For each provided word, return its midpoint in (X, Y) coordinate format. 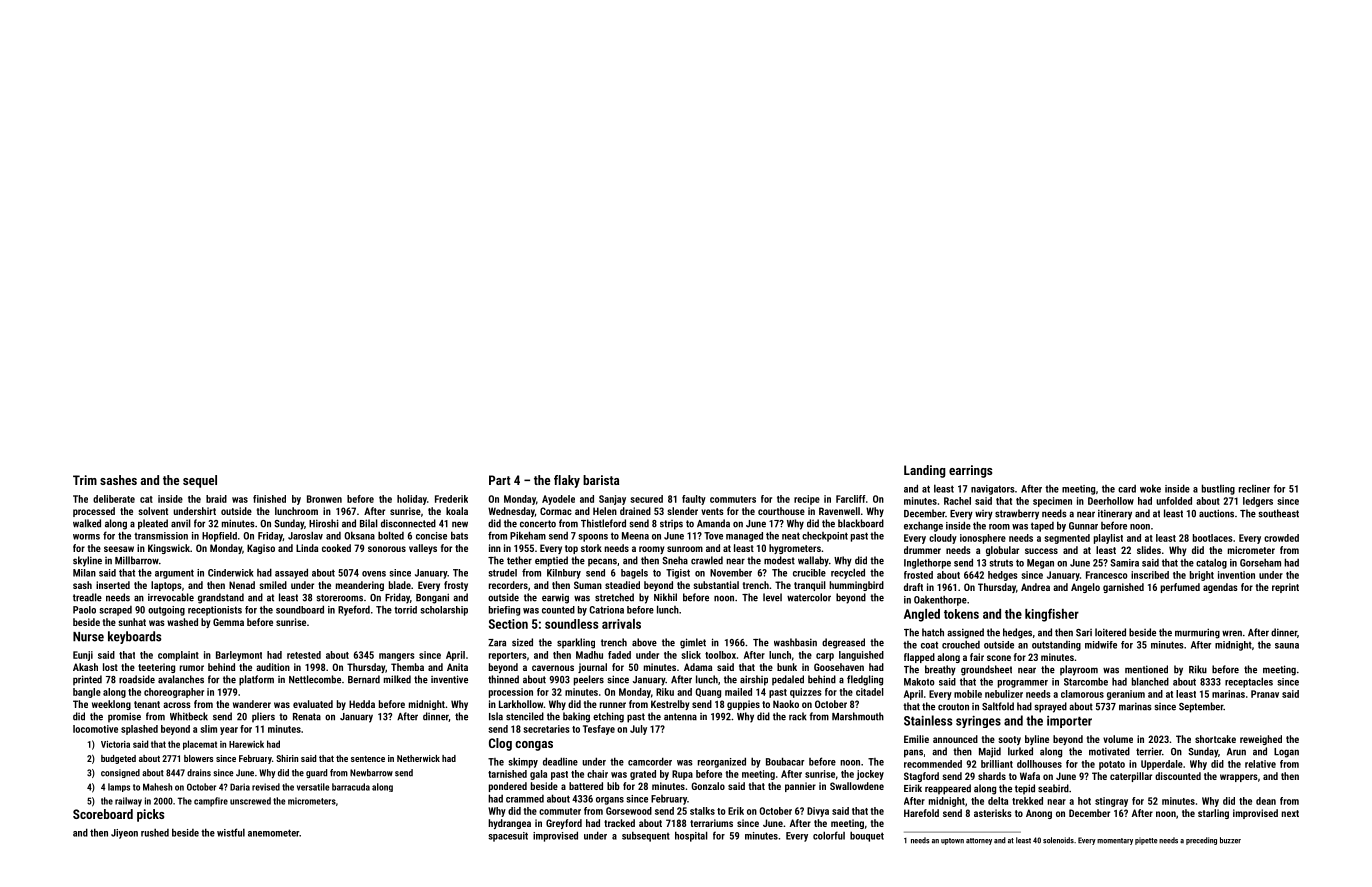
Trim (85, 480)
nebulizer (1004, 694)
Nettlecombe (315, 679)
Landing (925, 471)
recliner (1254, 489)
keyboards (135, 637)
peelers (589, 680)
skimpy (523, 762)
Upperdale (1162, 765)
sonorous (387, 549)
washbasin (795, 642)
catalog (1211, 563)
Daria (240, 787)
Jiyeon (124, 834)
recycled (848, 573)
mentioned (1146, 669)
